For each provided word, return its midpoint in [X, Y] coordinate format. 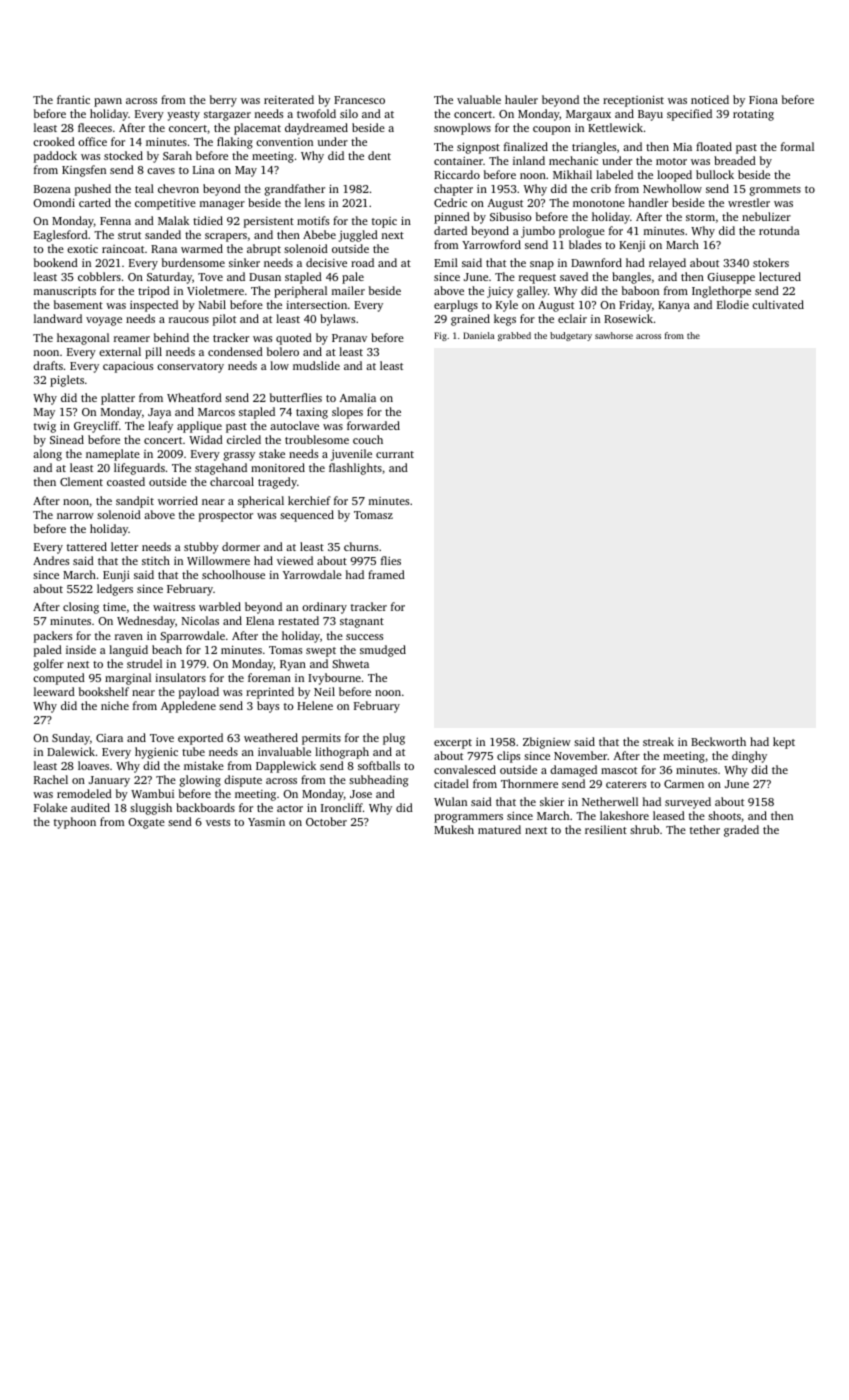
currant [395, 454]
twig [45, 427]
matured [499, 829]
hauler [521, 99]
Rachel [51, 779]
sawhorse [614, 335]
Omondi [54, 202]
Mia [682, 147]
